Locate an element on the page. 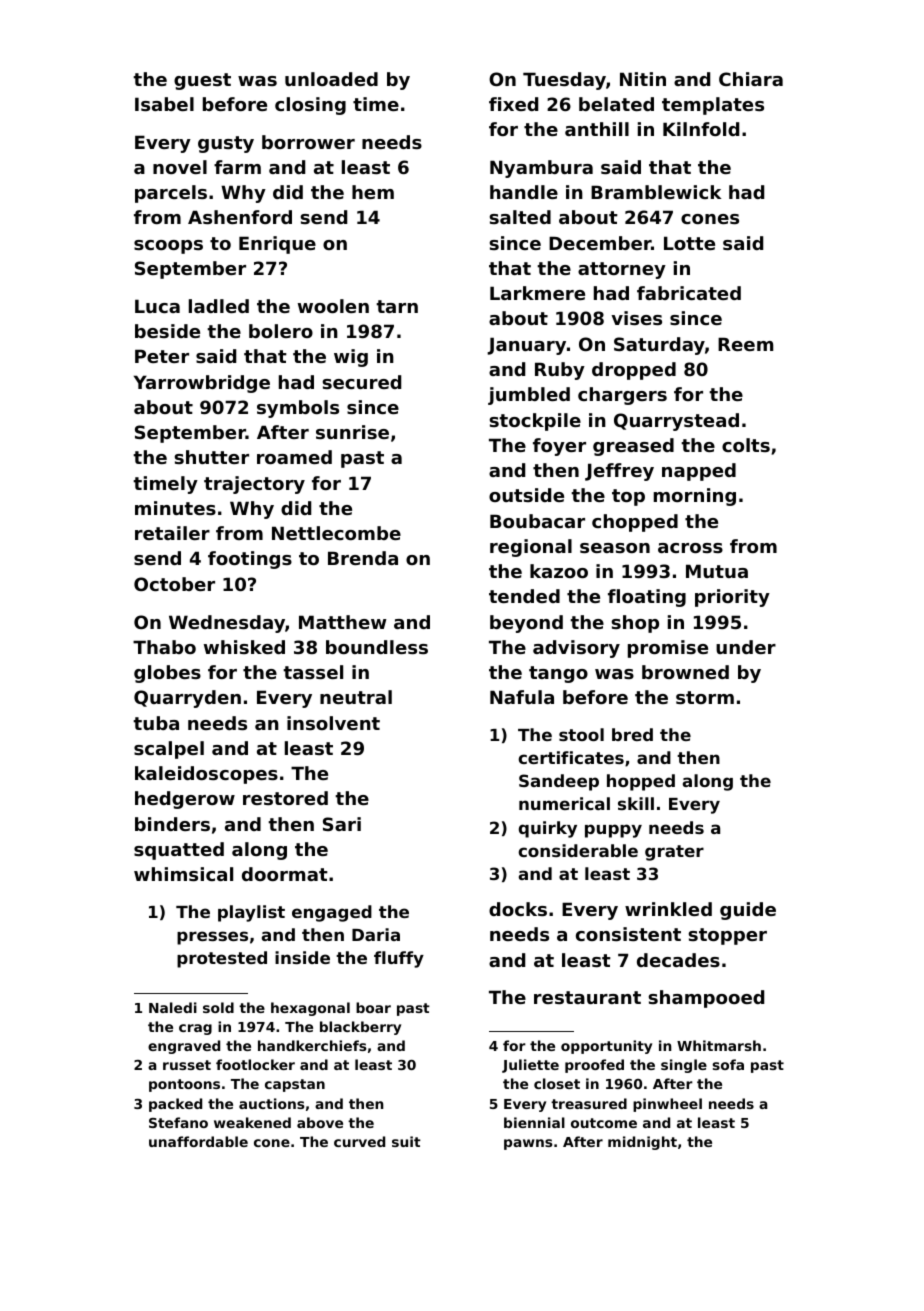 Image resolution: width=924 pixels, height=1311 pixels. Thabo is located at coordinates (164, 647).
